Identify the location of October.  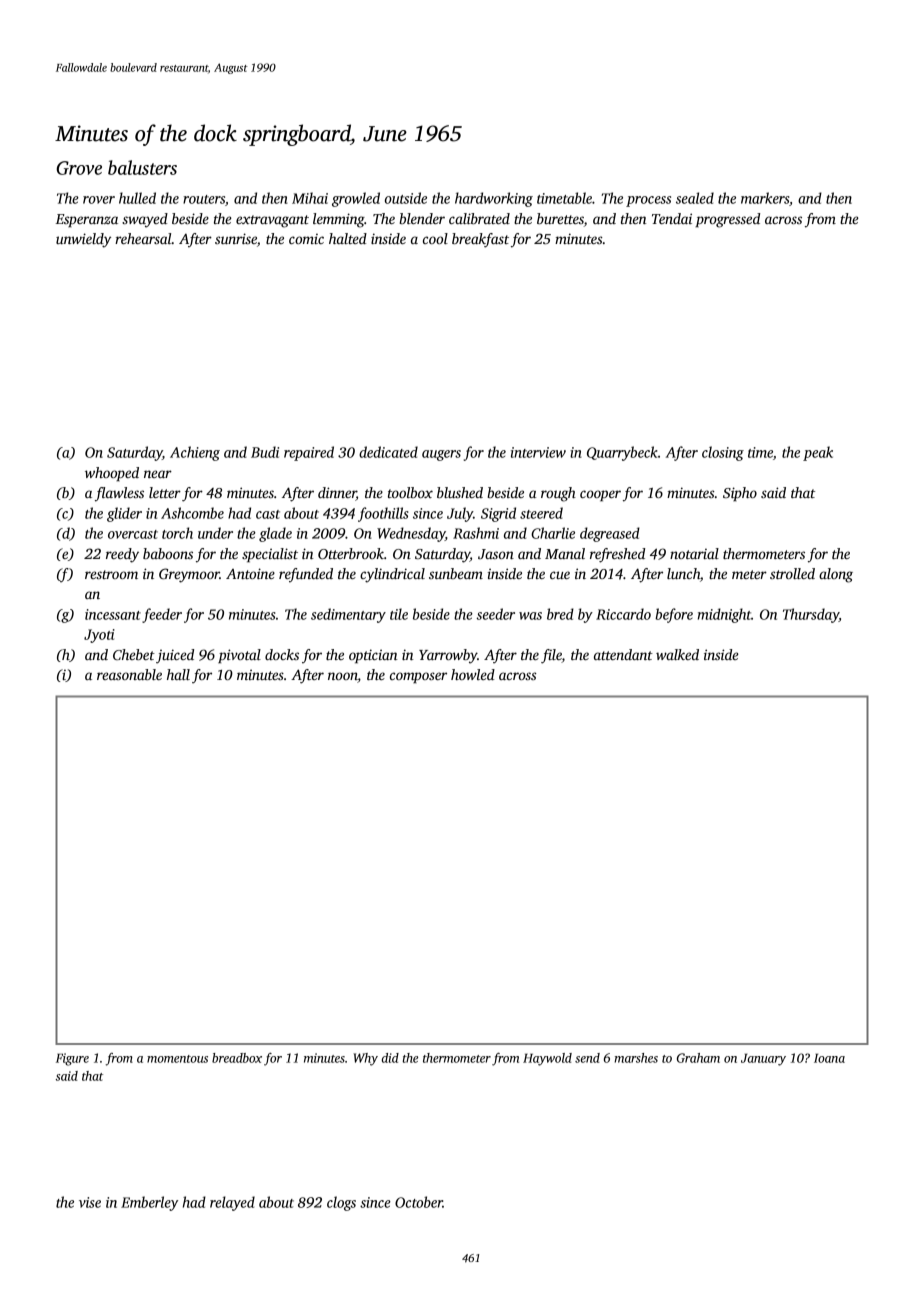
(419, 1202).
